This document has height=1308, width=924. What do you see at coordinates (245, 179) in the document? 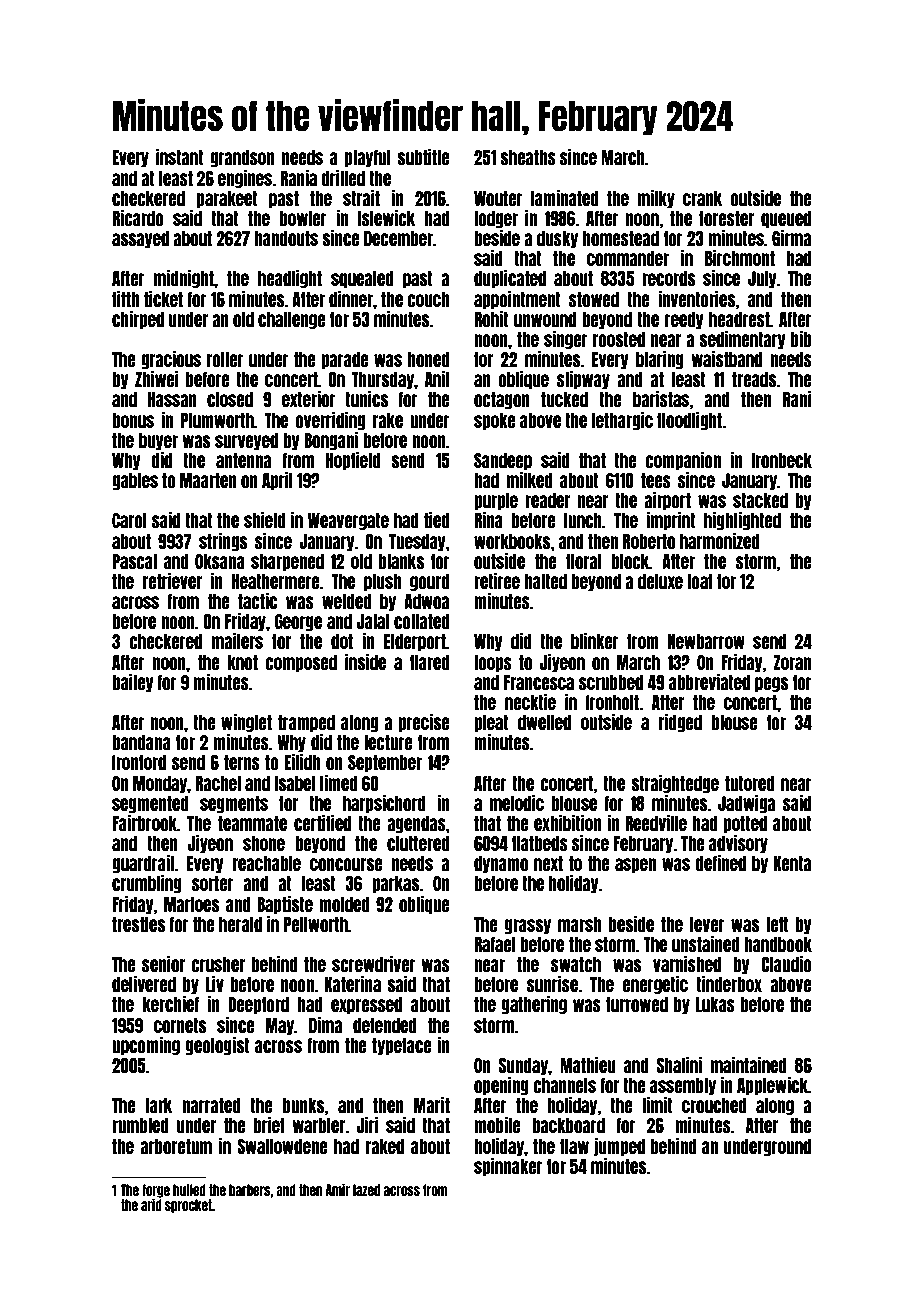
I see `engines` at bounding box center [245, 179].
